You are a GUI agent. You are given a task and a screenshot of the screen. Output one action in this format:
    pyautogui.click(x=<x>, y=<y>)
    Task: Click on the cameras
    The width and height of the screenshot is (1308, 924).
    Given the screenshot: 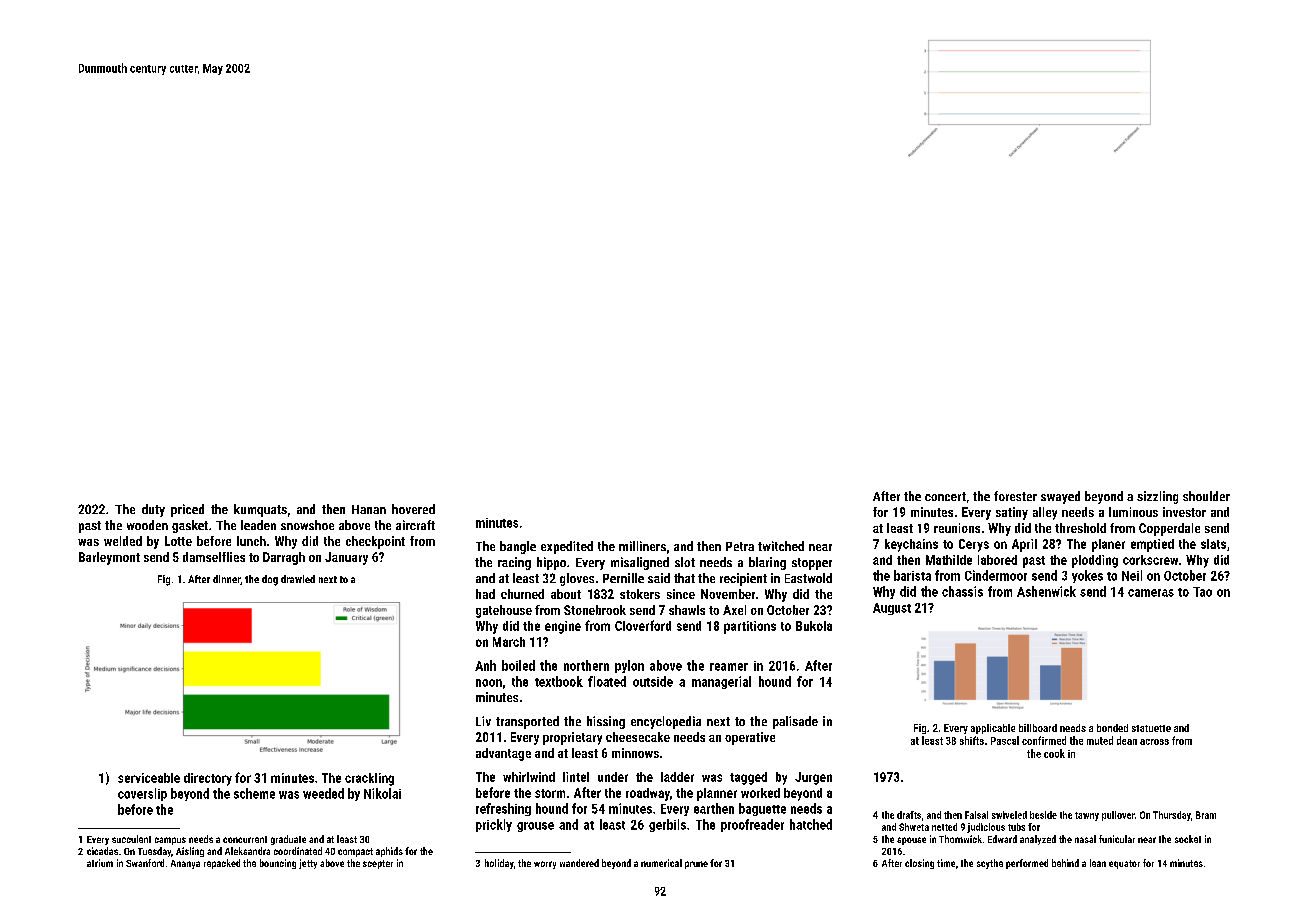 What is the action you would take?
    pyautogui.click(x=1151, y=593)
